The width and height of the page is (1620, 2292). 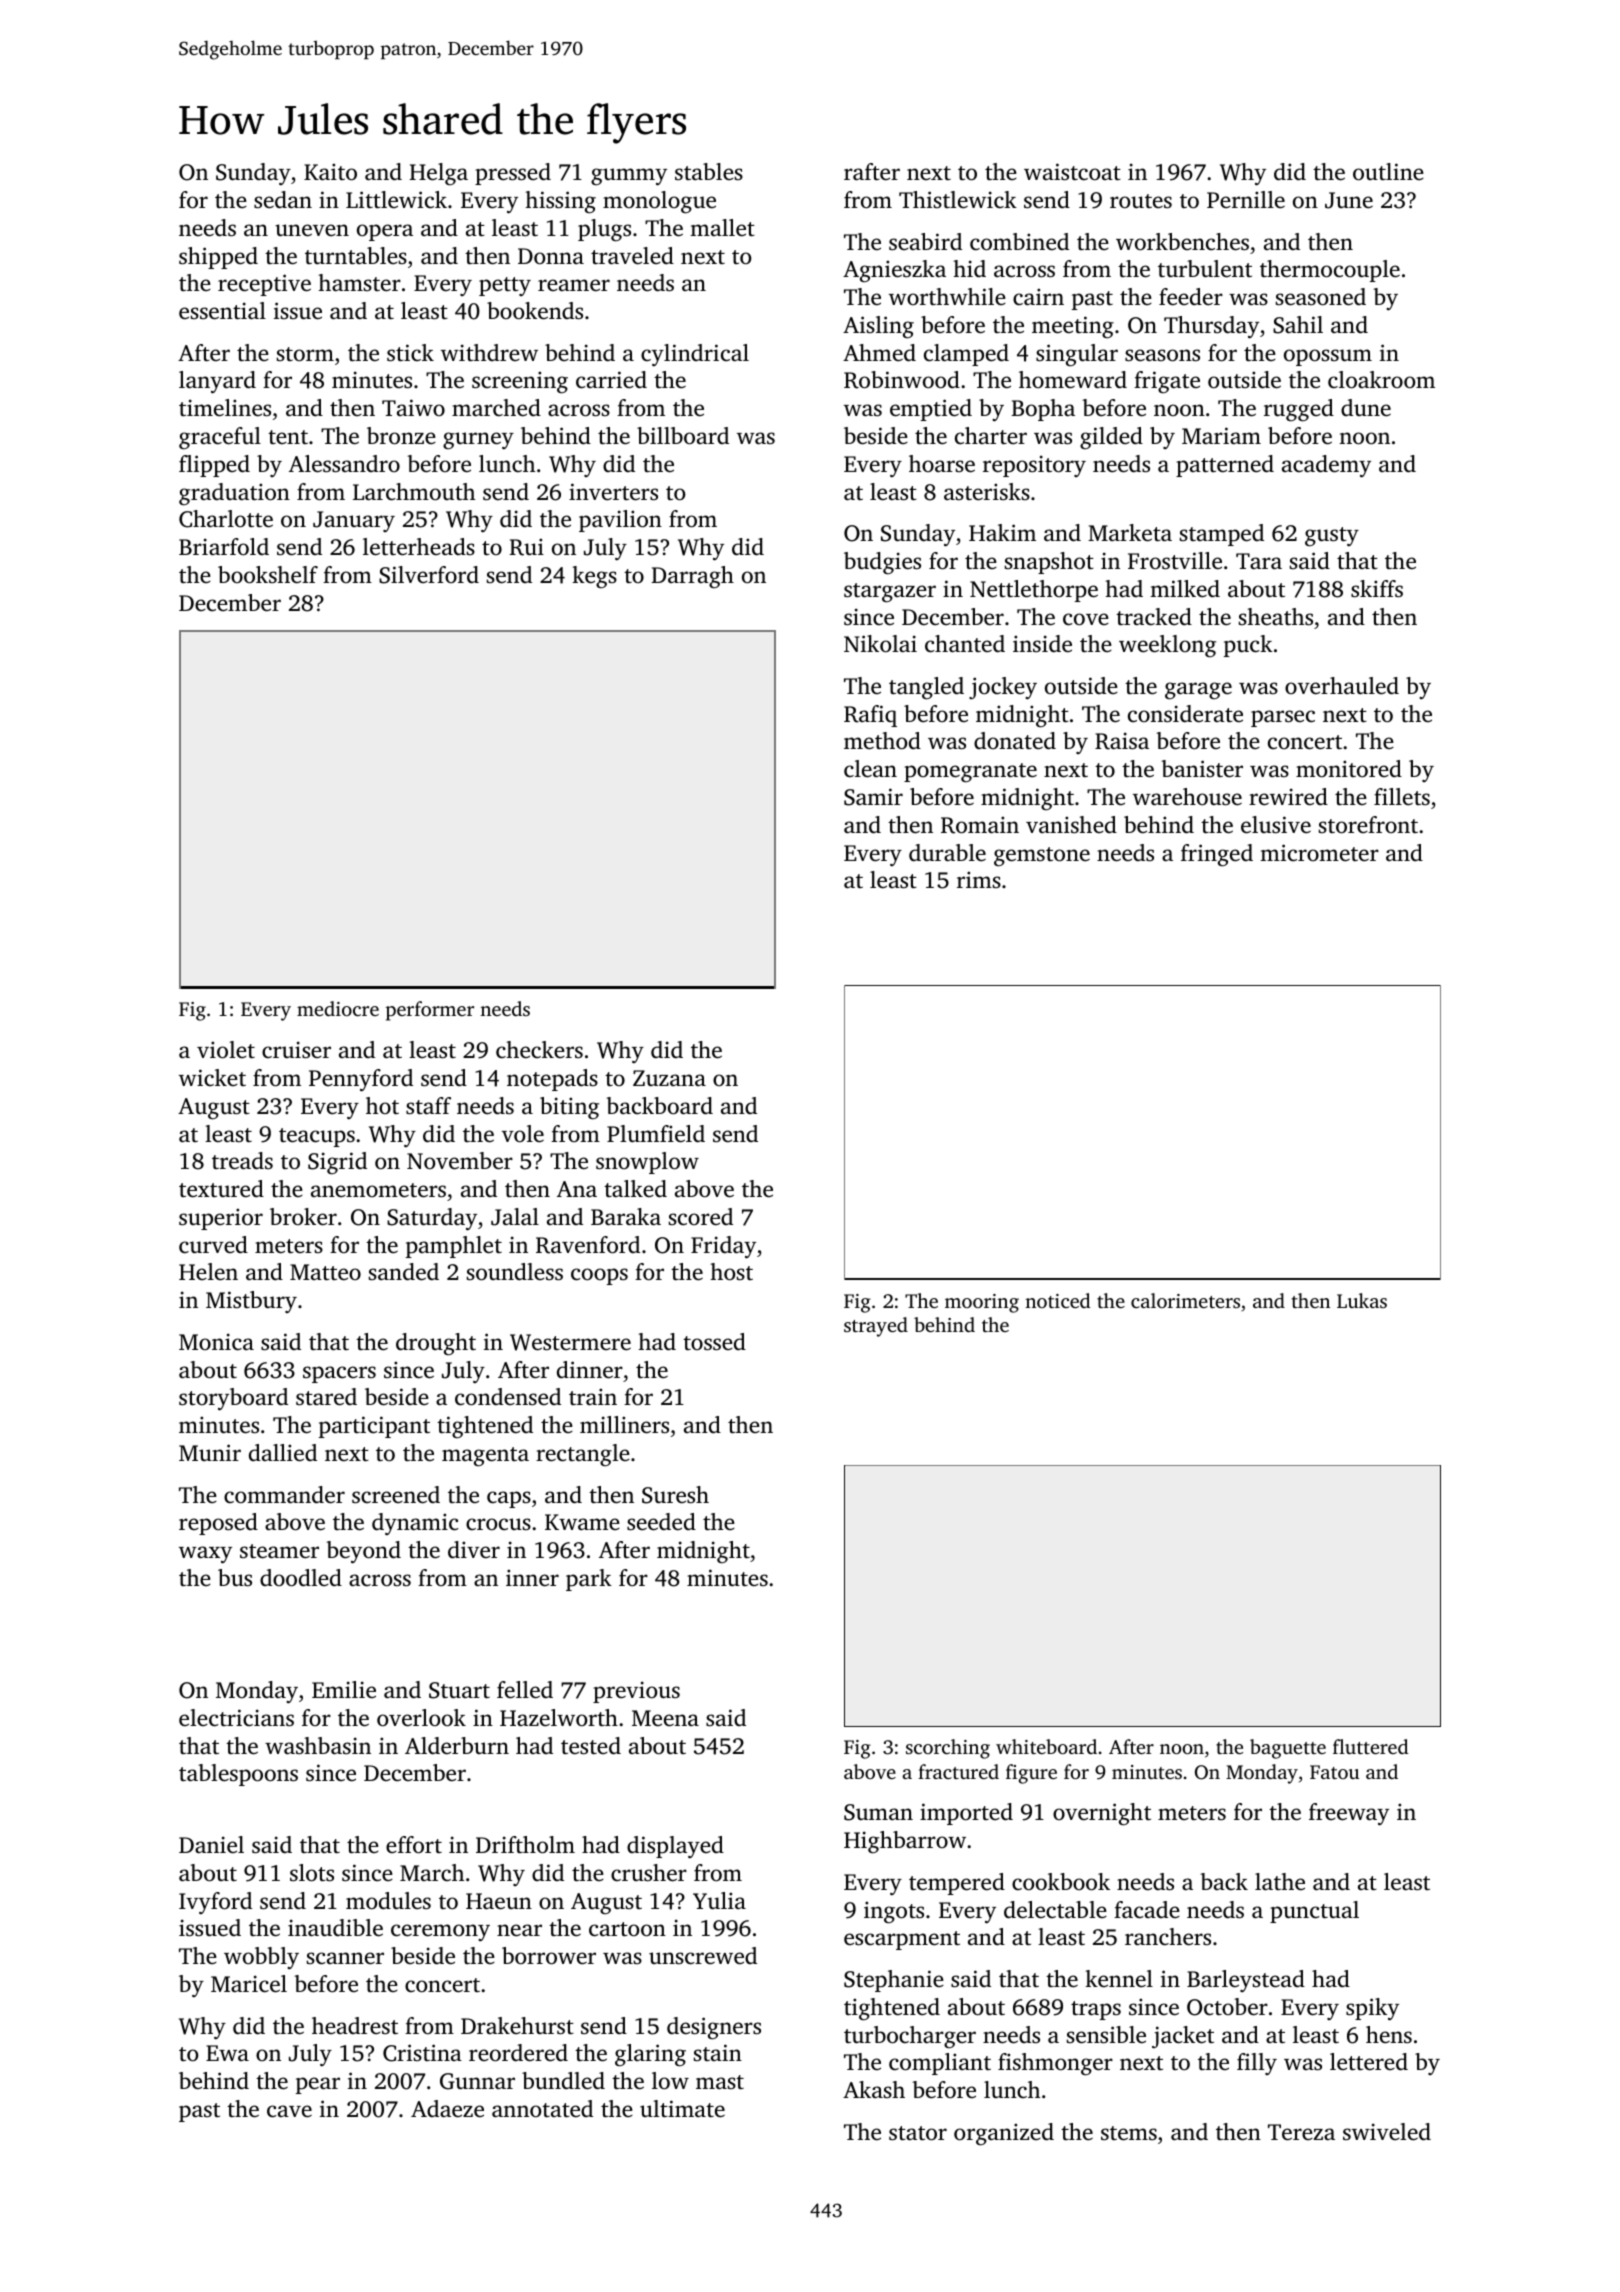 I want to click on Robinwood, so click(x=902, y=380).
